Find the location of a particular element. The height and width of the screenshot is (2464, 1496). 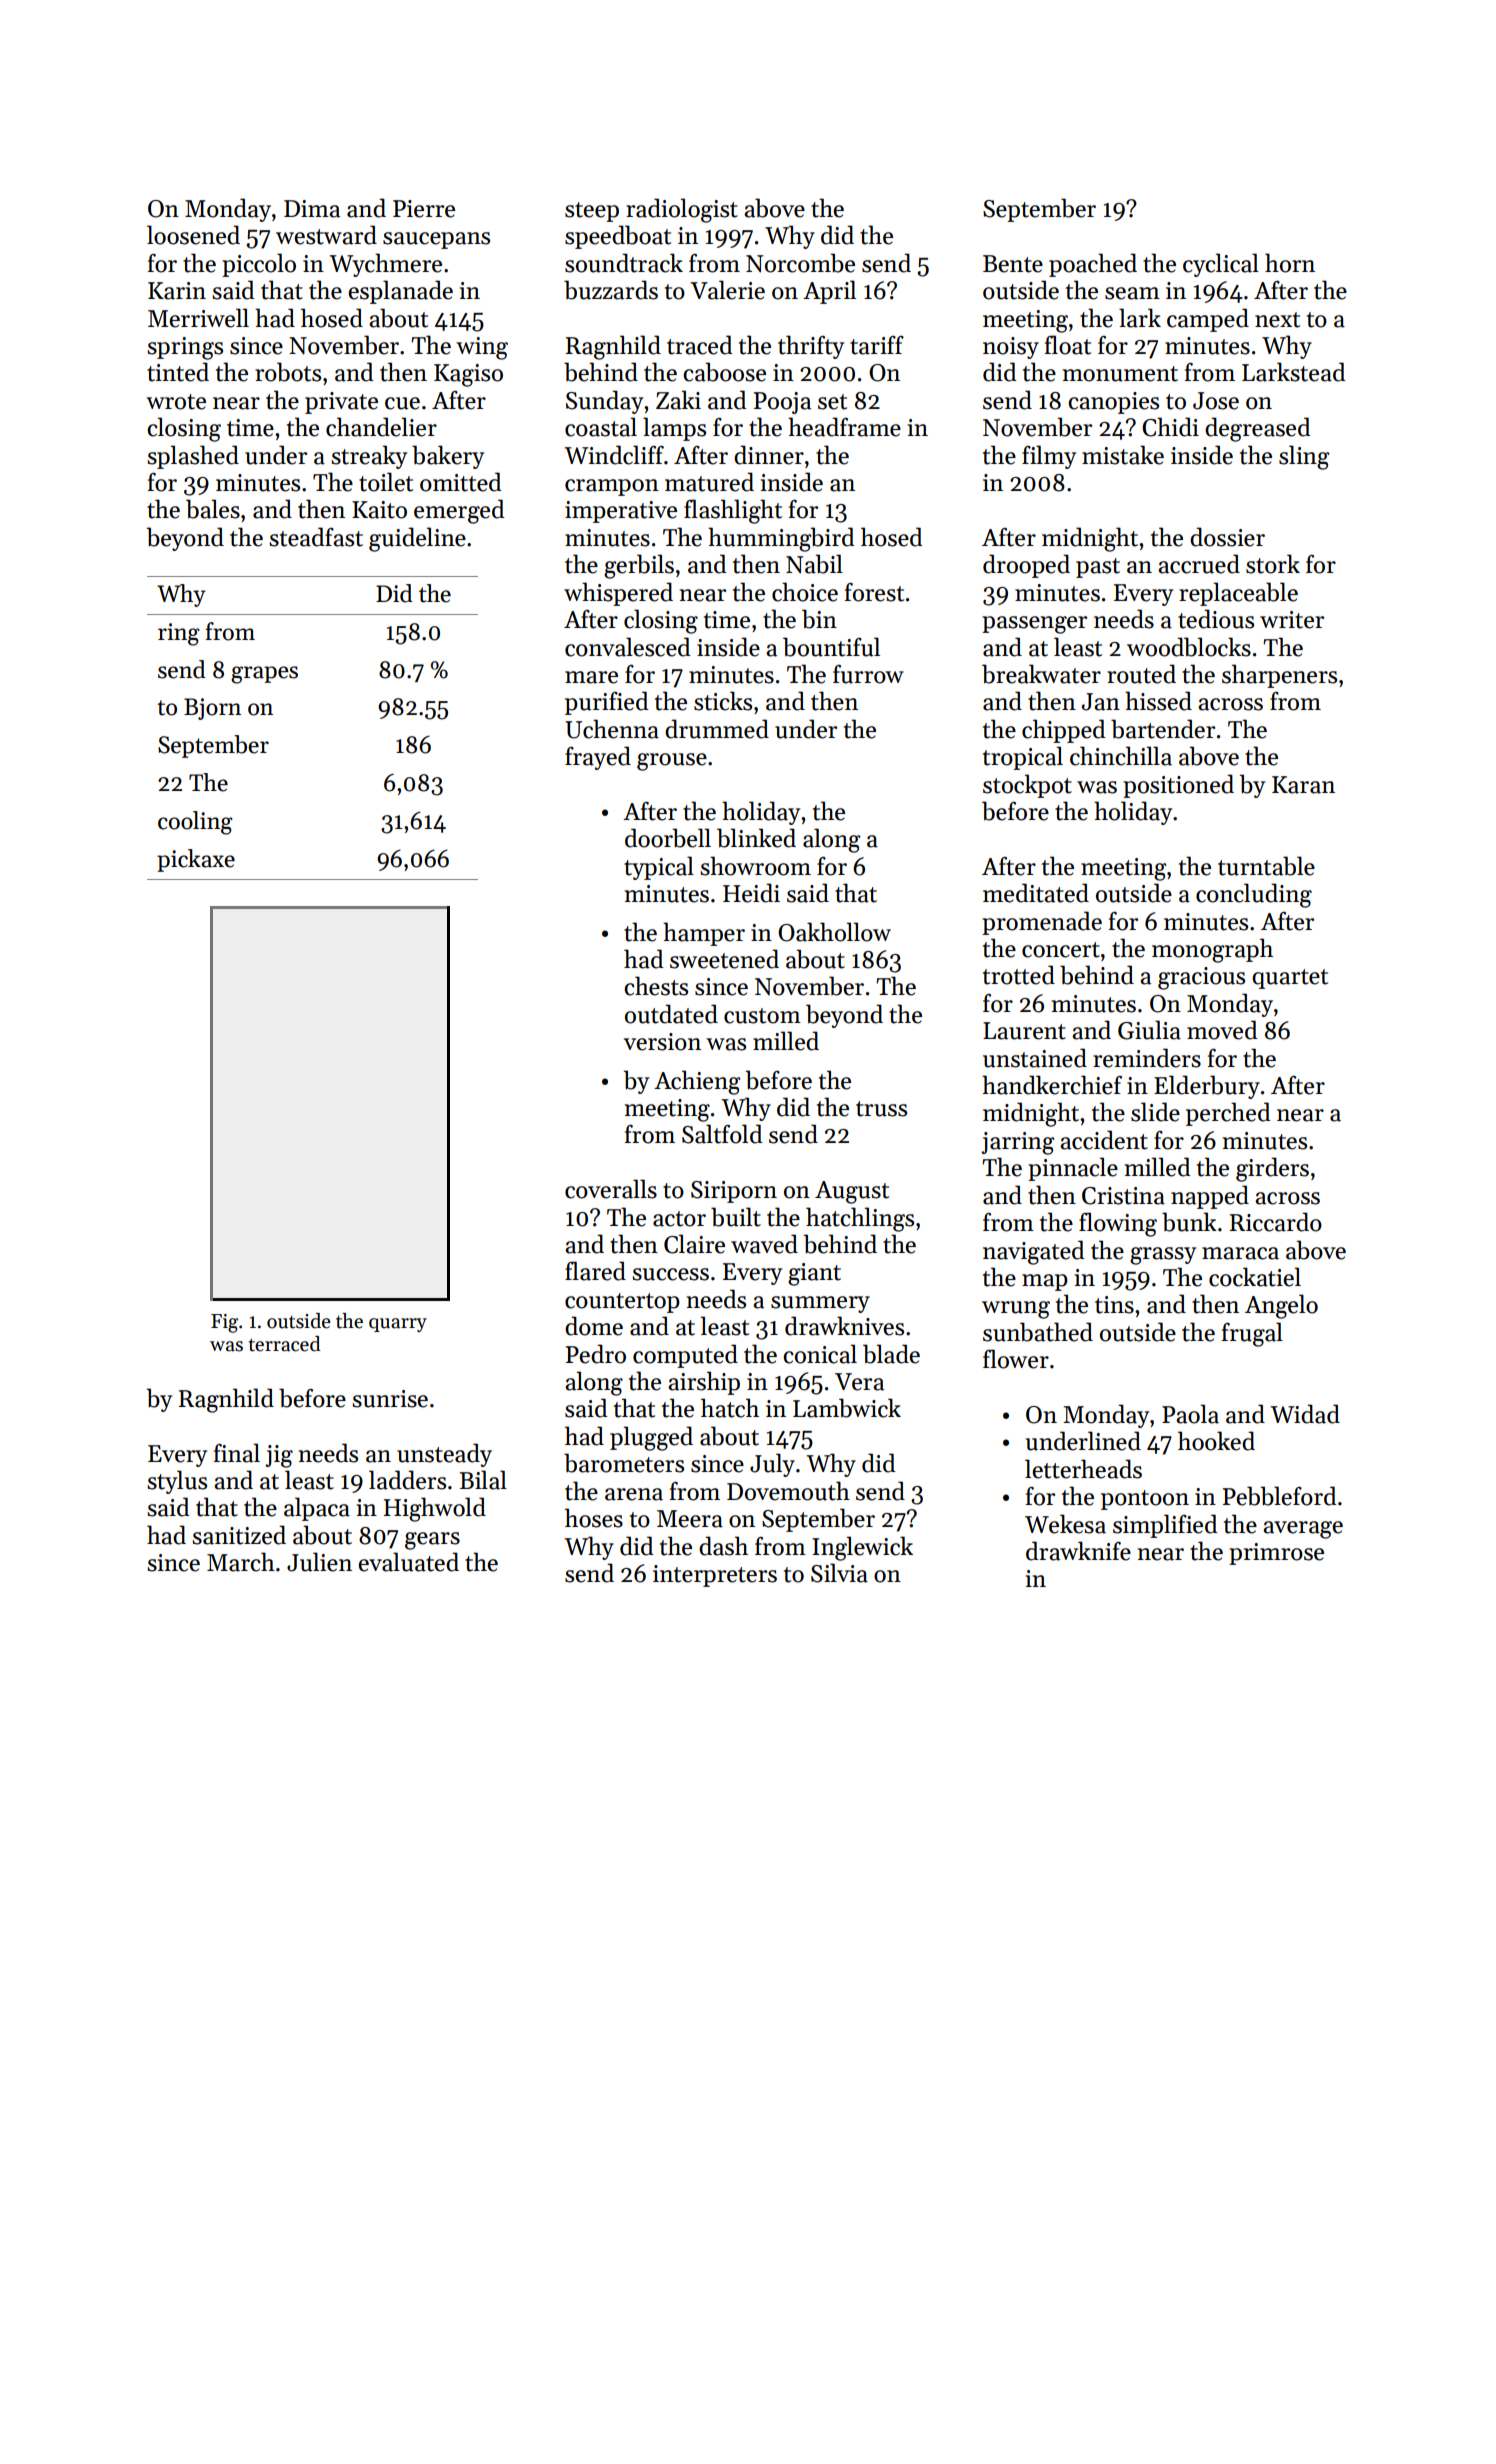

westward is located at coordinates (326, 235).
